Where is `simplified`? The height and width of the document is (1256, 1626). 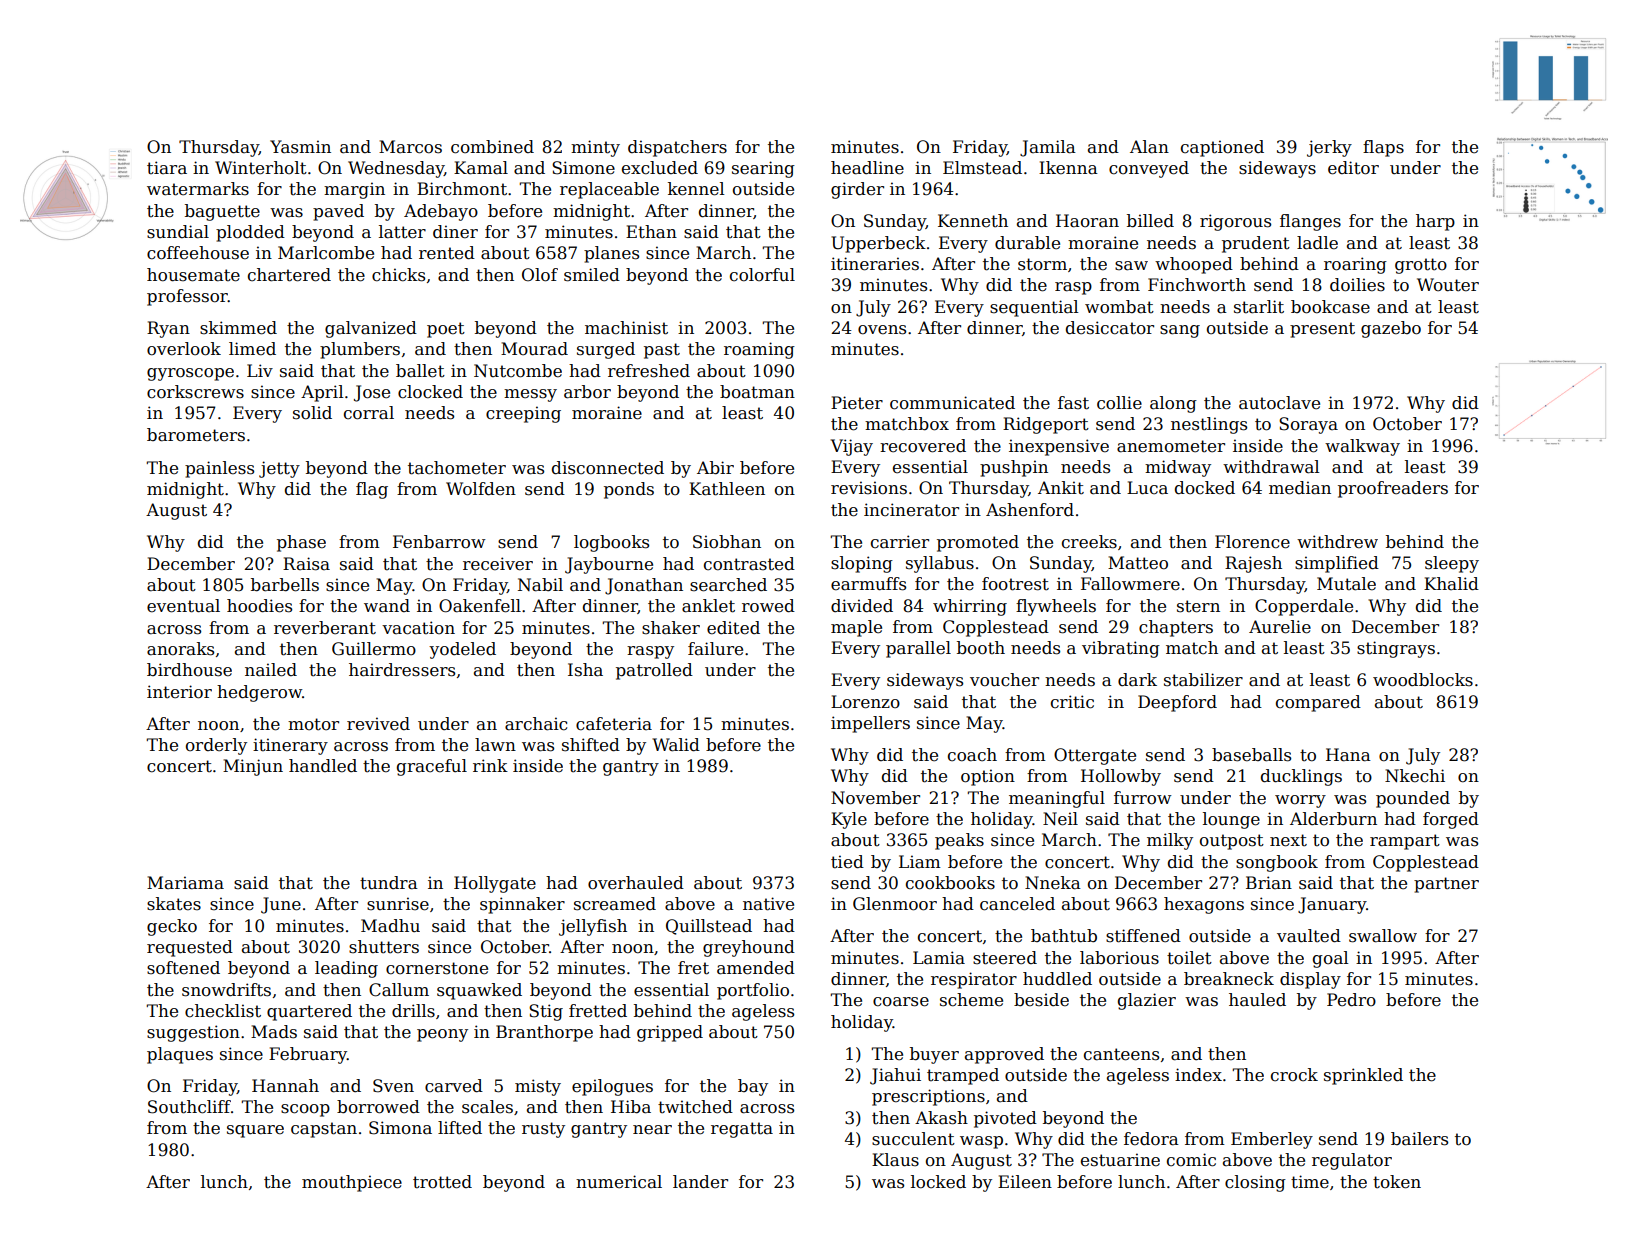
simplified is located at coordinates (1337, 564).
